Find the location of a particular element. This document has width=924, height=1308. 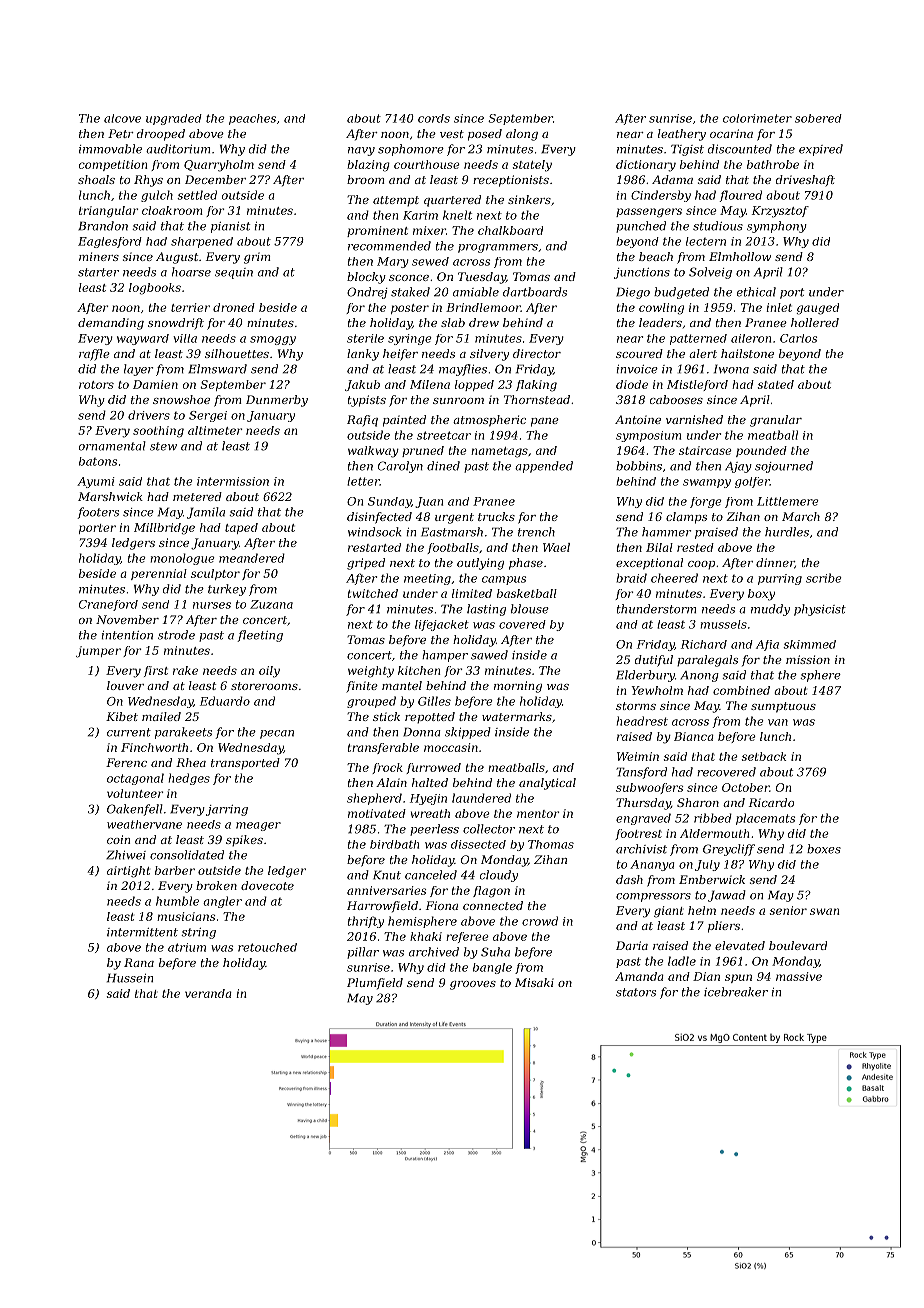

Rhys is located at coordinates (148, 181).
